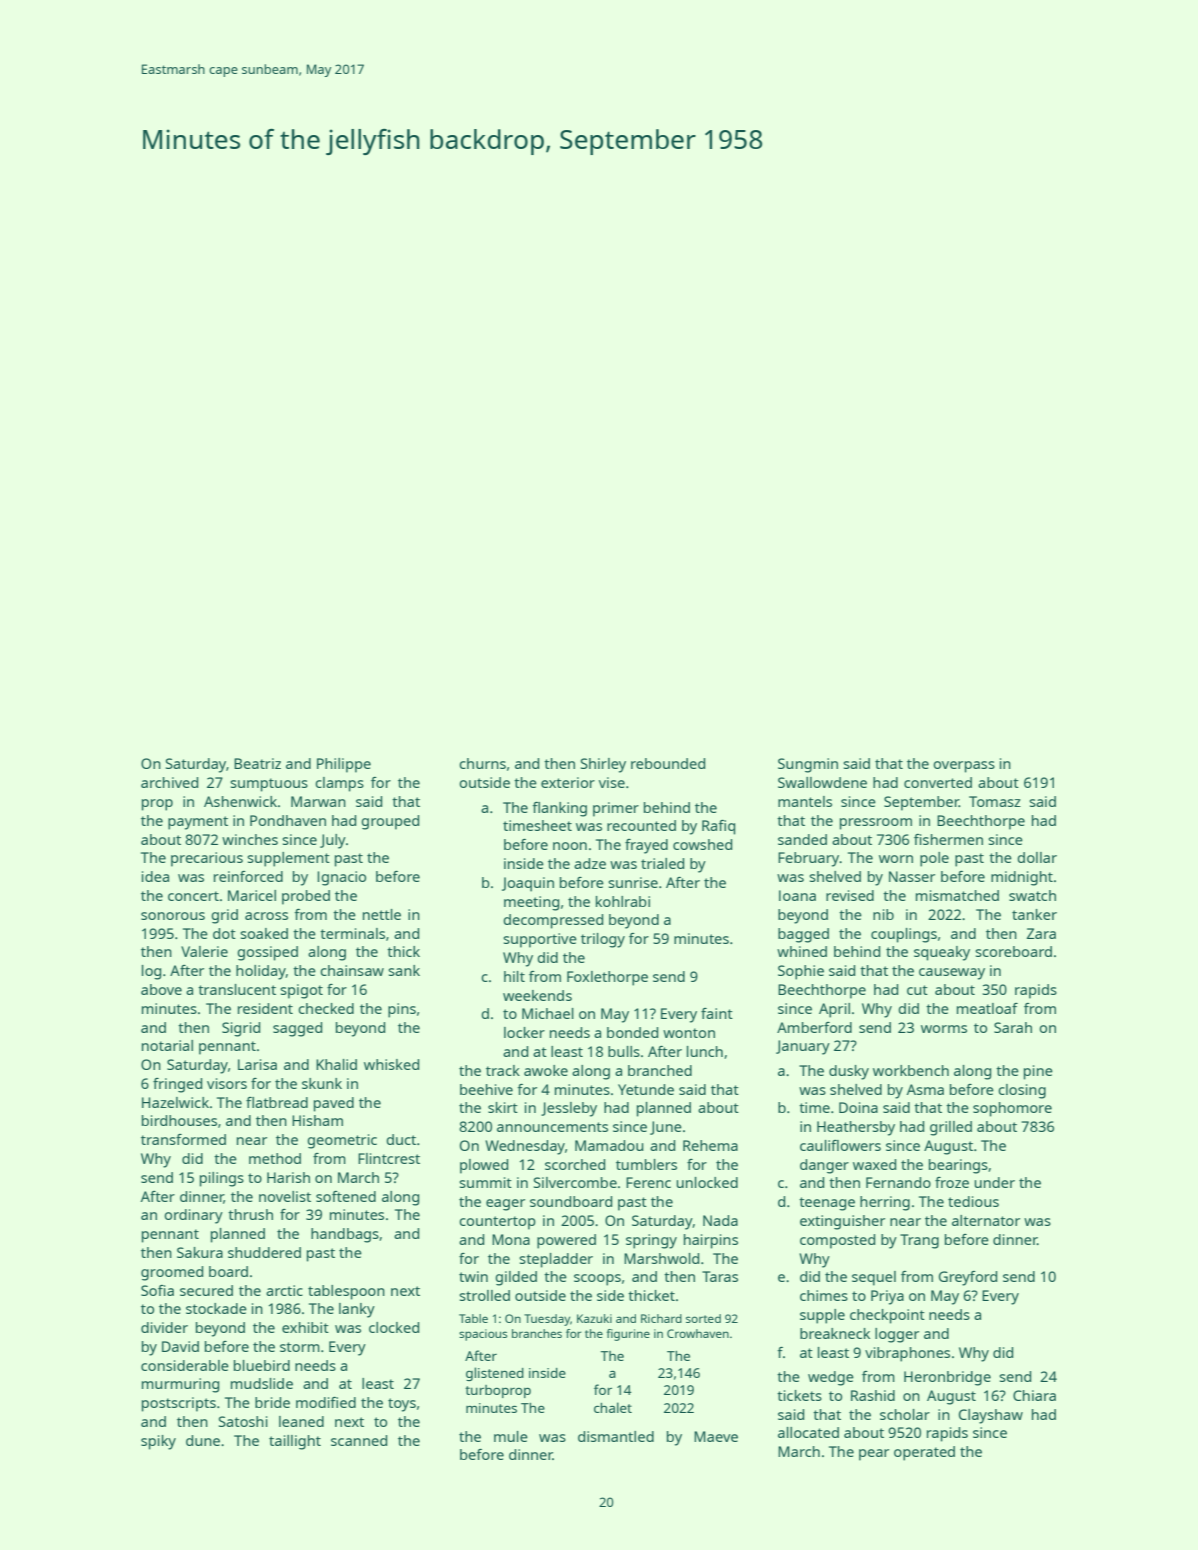 The height and width of the screenshot is (1550, 1198). Describe the element at coordinates (264, 1252) in the screenshot. I see `shuddered` at that location.
